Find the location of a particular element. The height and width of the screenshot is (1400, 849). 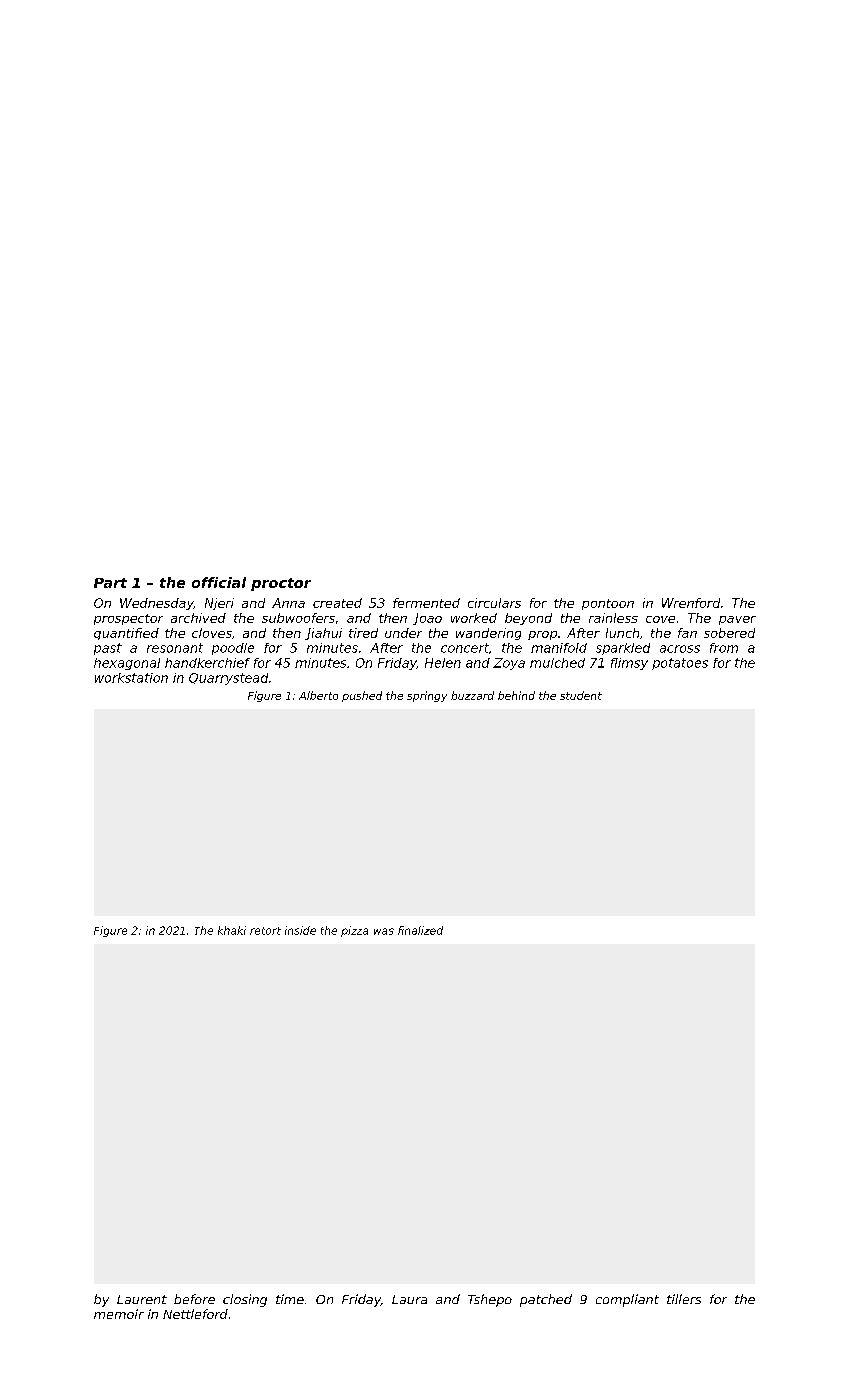

khaki is located at coordinates (232, 930).
